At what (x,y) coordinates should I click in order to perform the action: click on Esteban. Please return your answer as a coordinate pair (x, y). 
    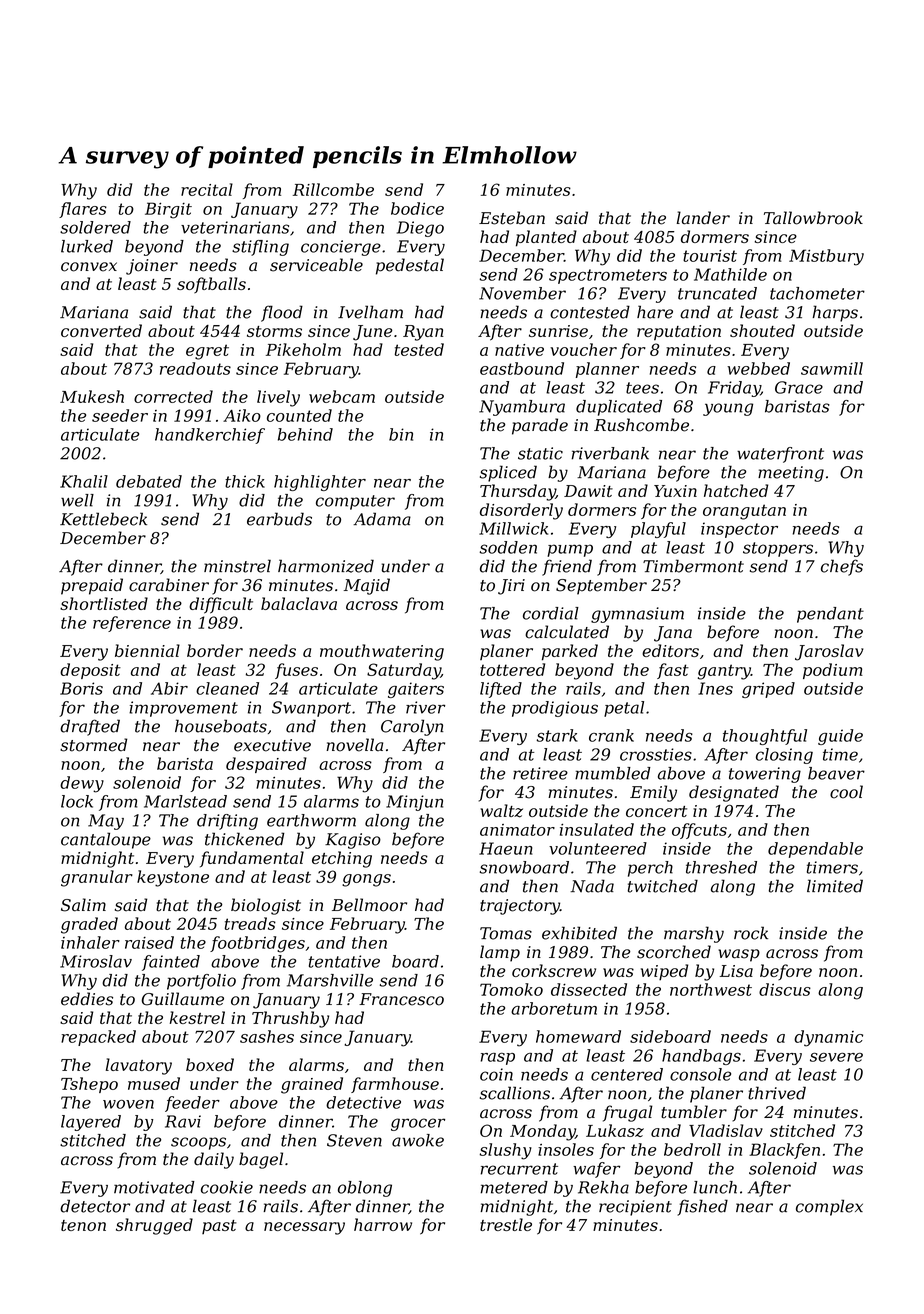
    Looking at the image, I should click on (512, 218).
